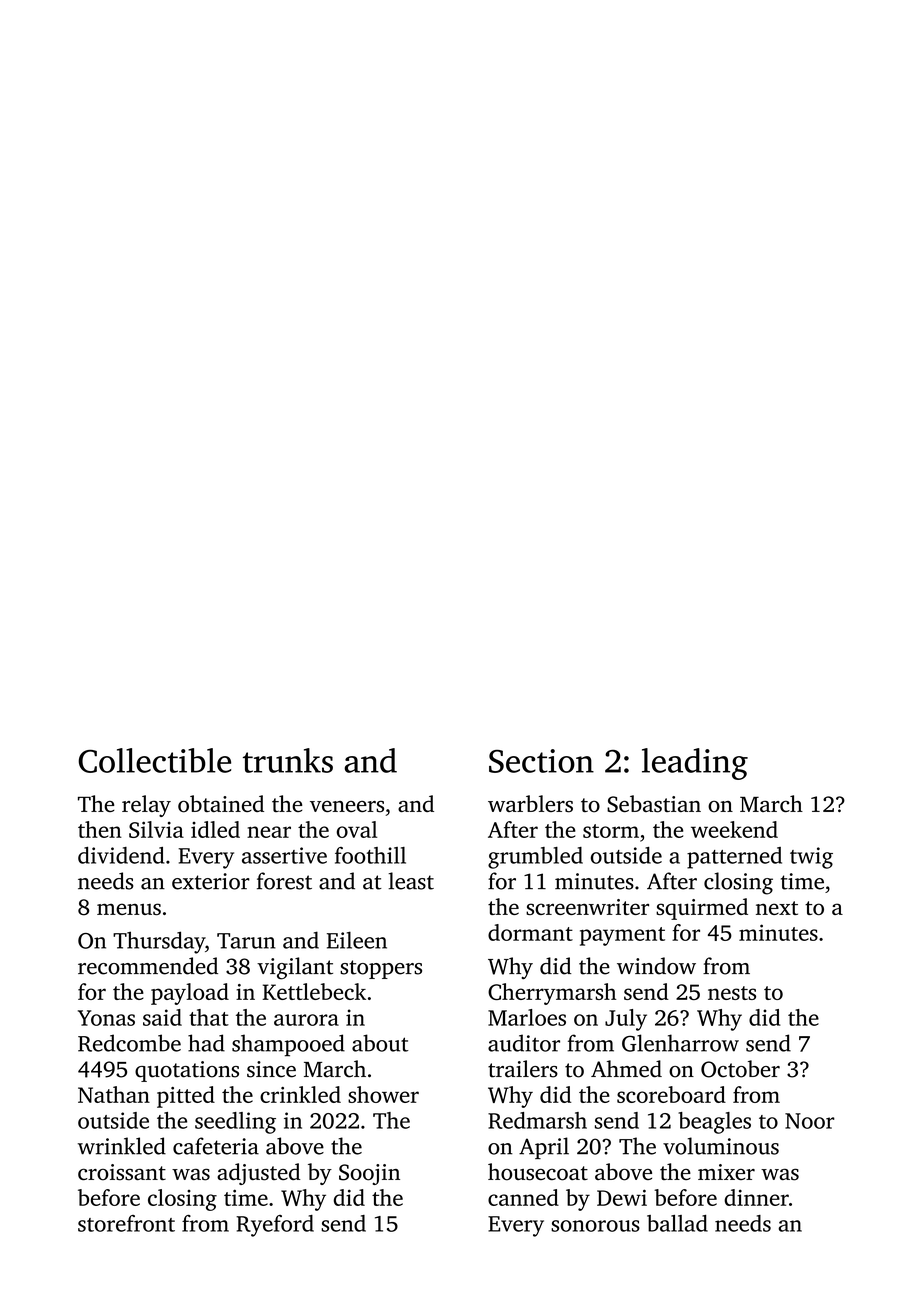  Describe the element at coordinates (537, 1120) in the image. I see `Redmarsh` at that location.
